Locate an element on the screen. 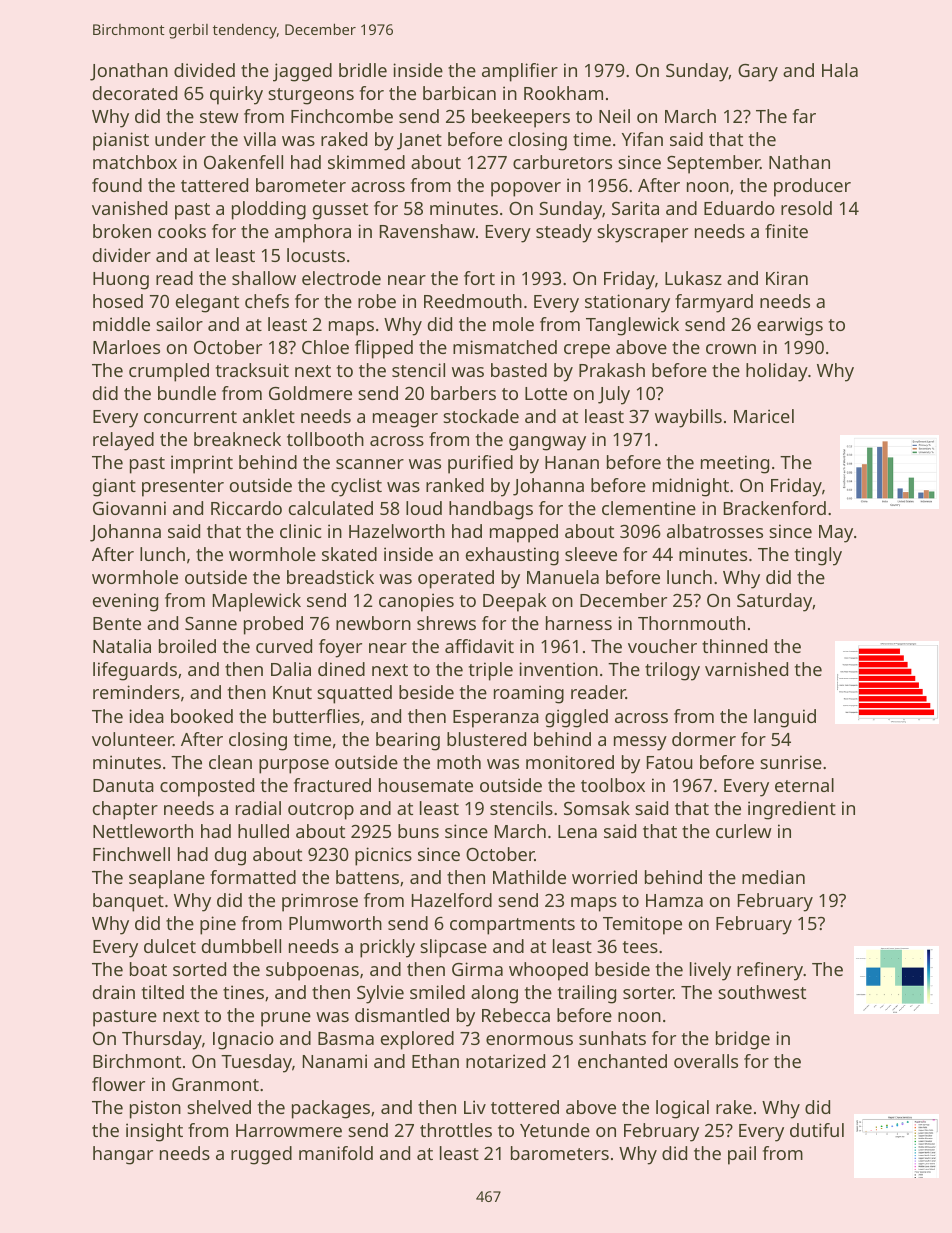  Gary is located at coordinates (758, 73).
